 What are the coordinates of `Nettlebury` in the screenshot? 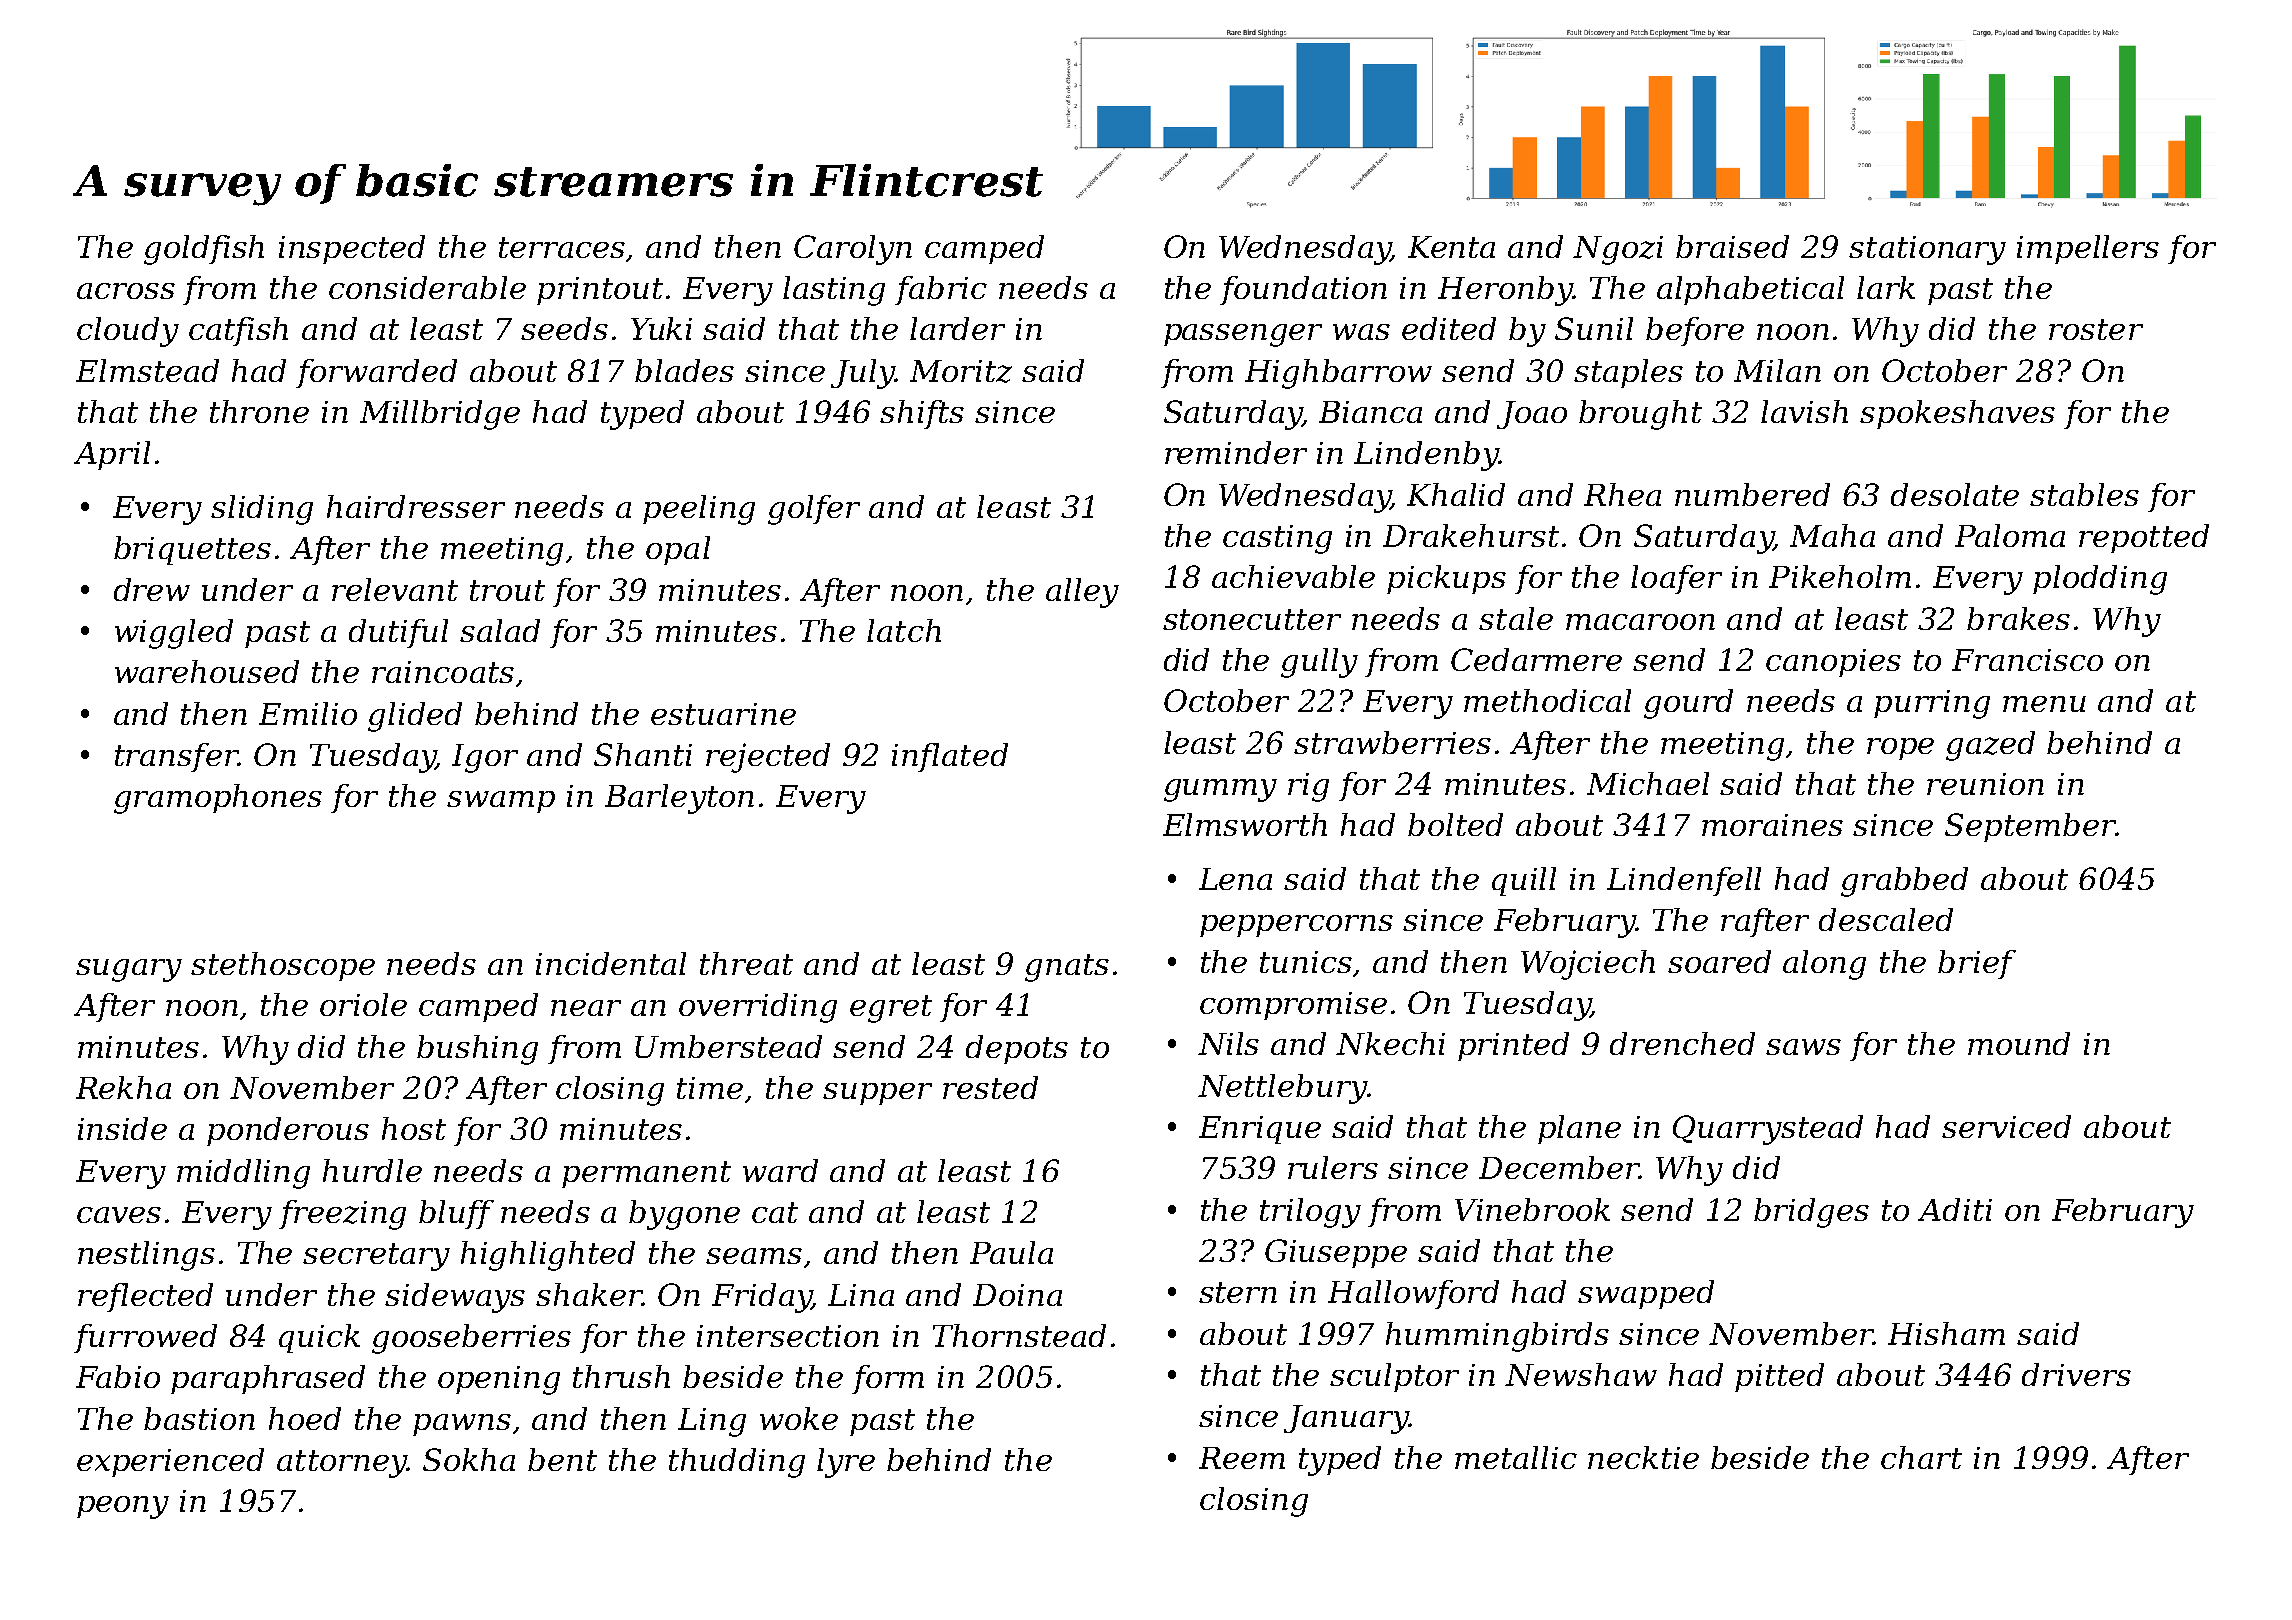 It's located at (1282, 1089).
